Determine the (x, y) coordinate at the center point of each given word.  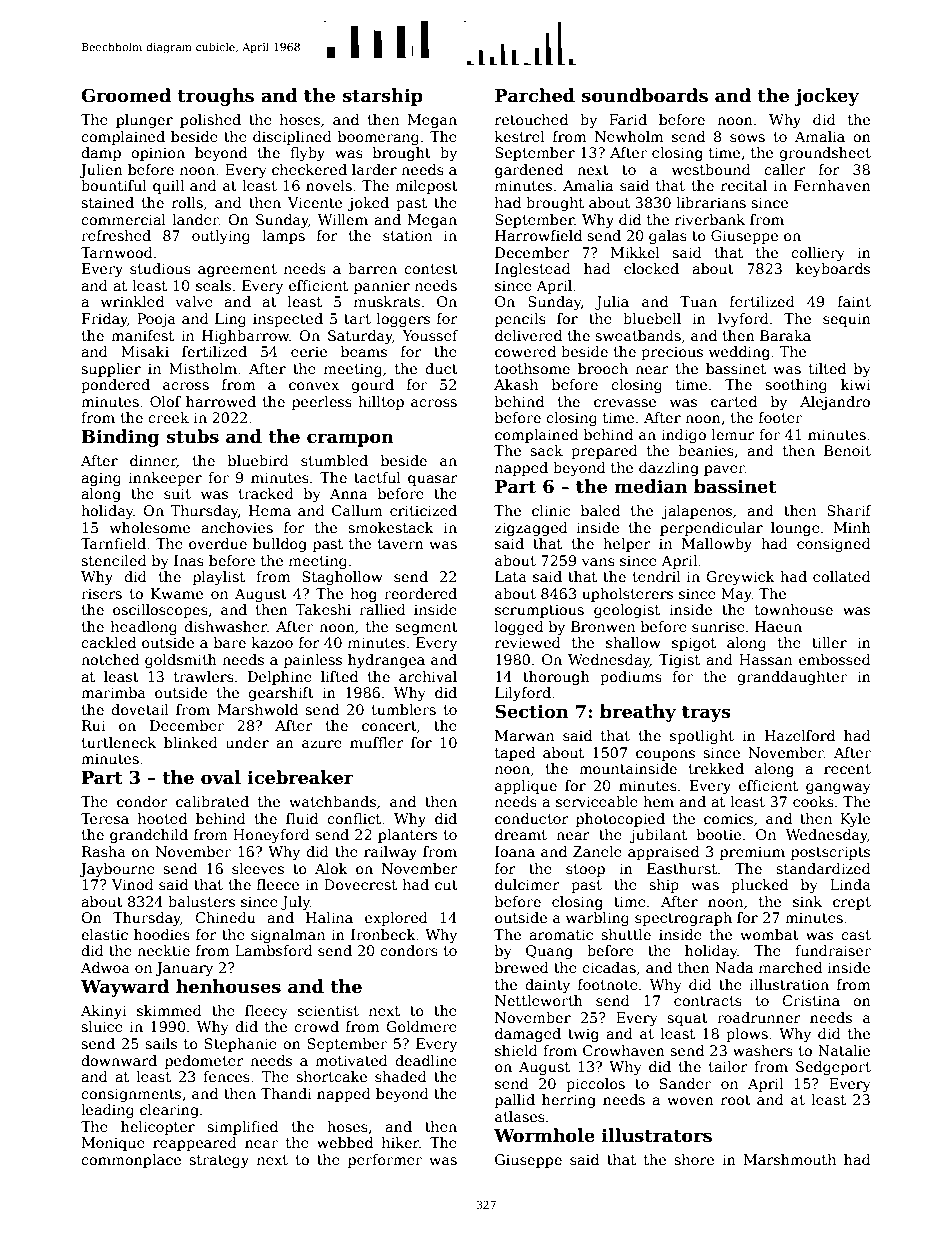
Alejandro (835, 403)
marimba (113, 692)
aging (101, 479)
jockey (826, 97)
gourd (372, 386)
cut (446, 885)
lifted (339, 676)
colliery (818, 254)
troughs (215, 97)
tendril (656, 576)
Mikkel (635, 252)
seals (213, 285)
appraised (663, 853)
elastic (104, 934)
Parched (535, 95)
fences (226, 1076)
